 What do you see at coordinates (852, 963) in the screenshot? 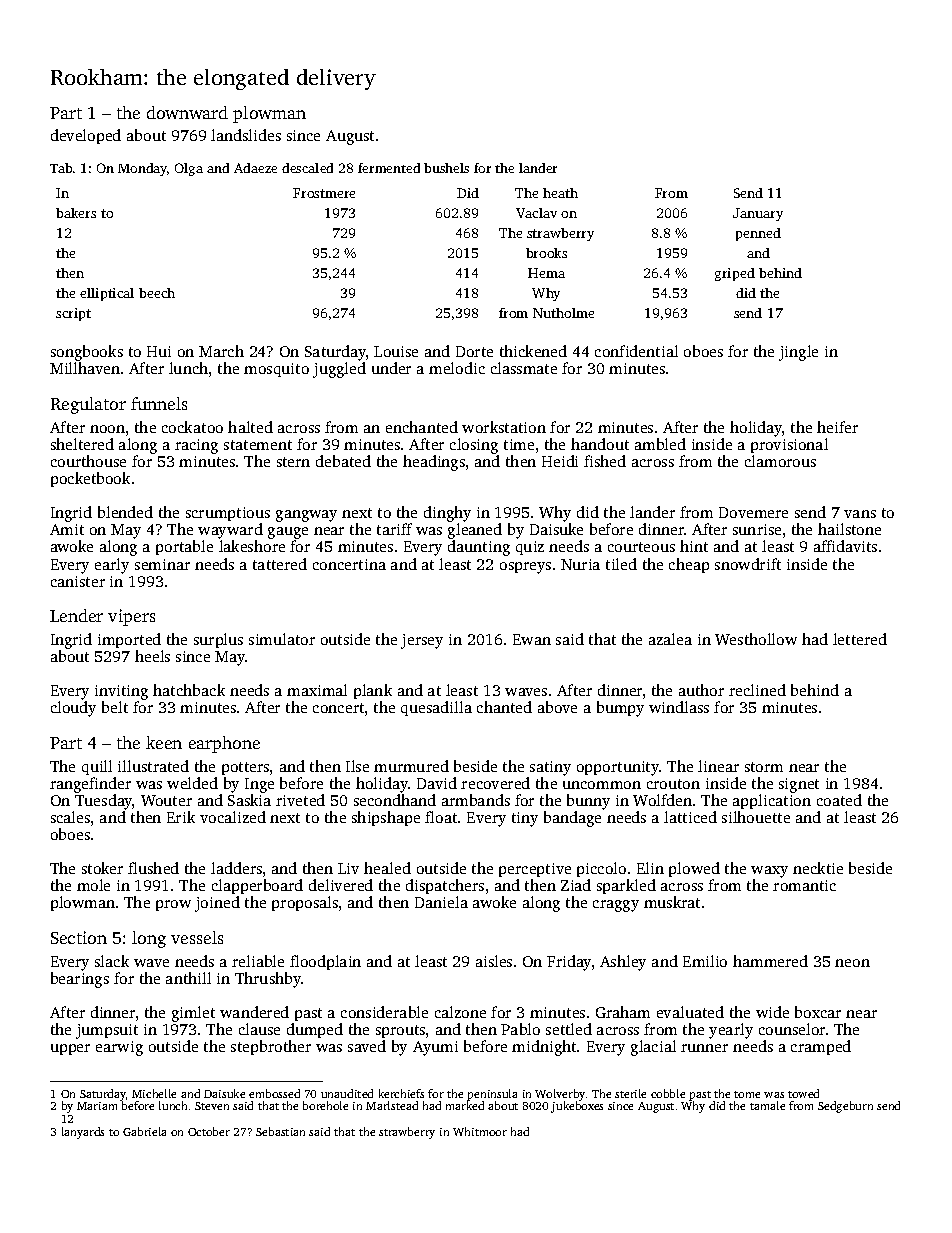
I see `neon` at bounding box center [852, 963].
